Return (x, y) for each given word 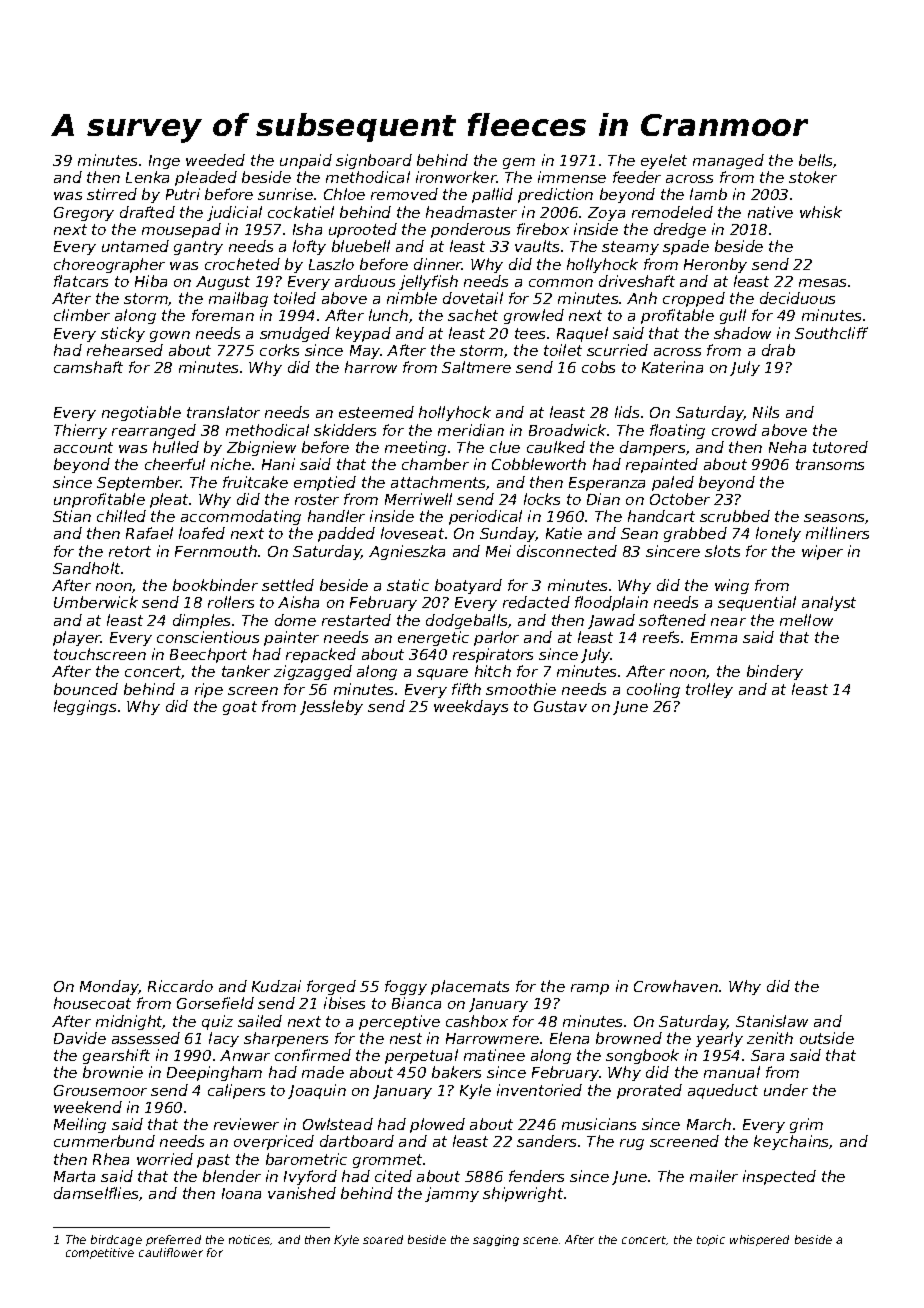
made (323, 1072)
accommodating (241, 517)
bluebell (361, 246)
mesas (822, 283)
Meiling (80, 1125)
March (709, 1124)
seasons (834, 518)
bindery (775, 672)
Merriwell (418, 499)
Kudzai (276, 986)
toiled (295, 298)
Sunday (508, 534)
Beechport (208, 655)
